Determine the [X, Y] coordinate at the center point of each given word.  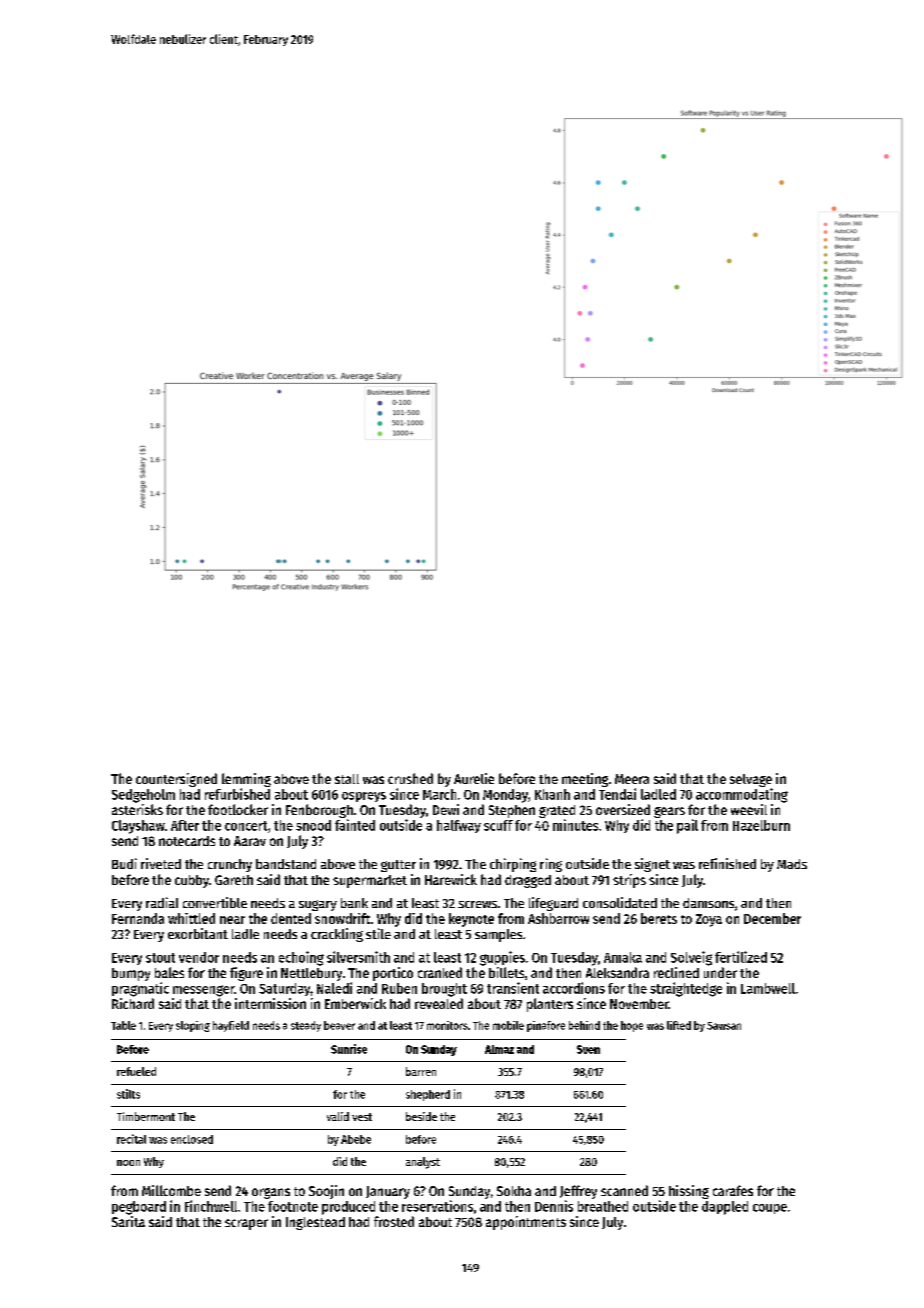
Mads [792, 864]
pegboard [139, 1208]
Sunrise [349, 1049]
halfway [459, 826]
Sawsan [724, 1026]
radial [162, 902]
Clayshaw [138, 827]
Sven [588, 1049]
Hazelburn [761, 825]
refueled [136, 1071]
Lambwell [768, 988]
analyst [423, 1163]
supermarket [370, 881]
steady [306, 1026]
